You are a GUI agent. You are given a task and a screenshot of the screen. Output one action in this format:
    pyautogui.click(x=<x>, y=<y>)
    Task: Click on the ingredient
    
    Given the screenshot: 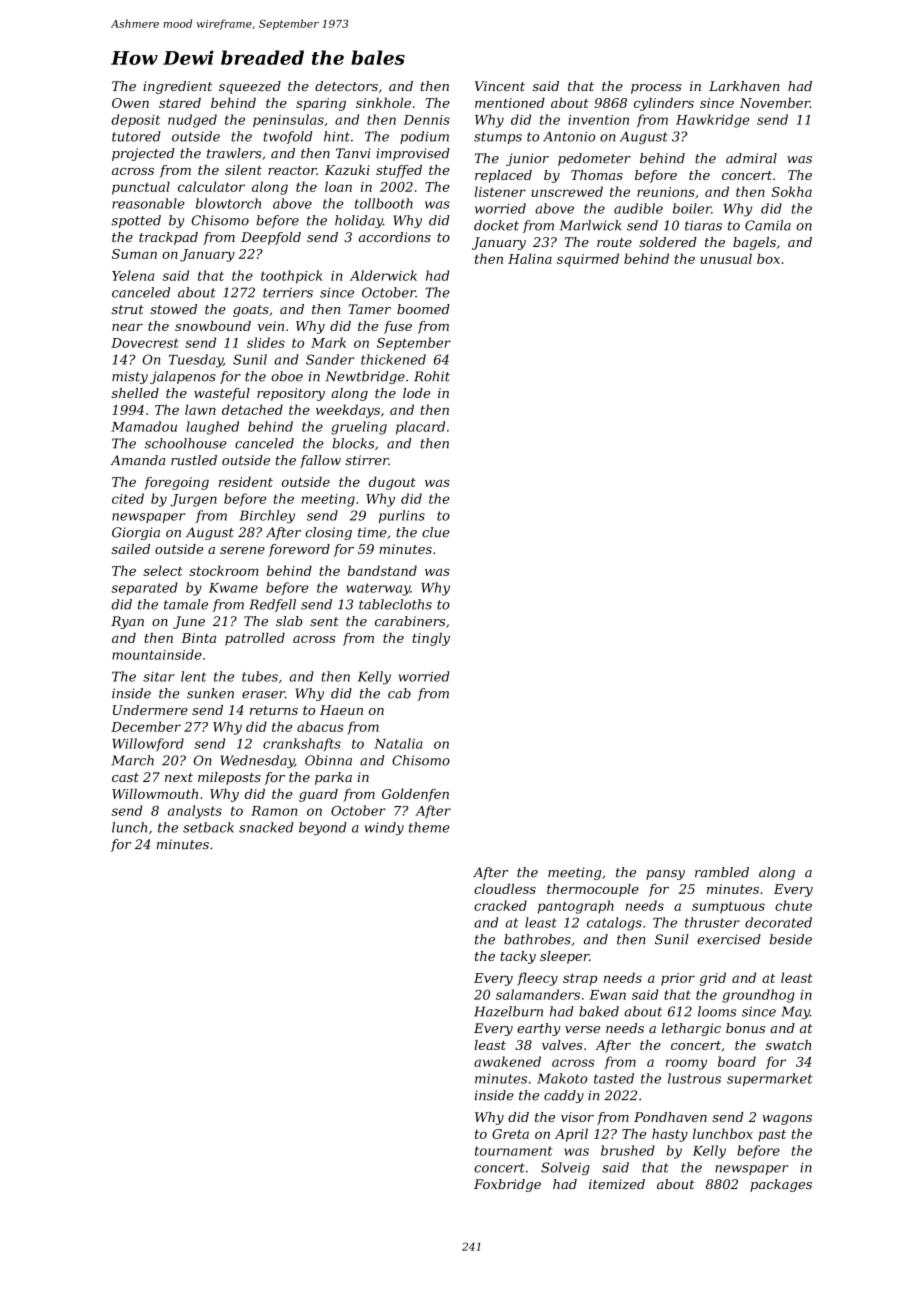 What is the action you would take?
    pyautogui.click(x=177, y=87)
